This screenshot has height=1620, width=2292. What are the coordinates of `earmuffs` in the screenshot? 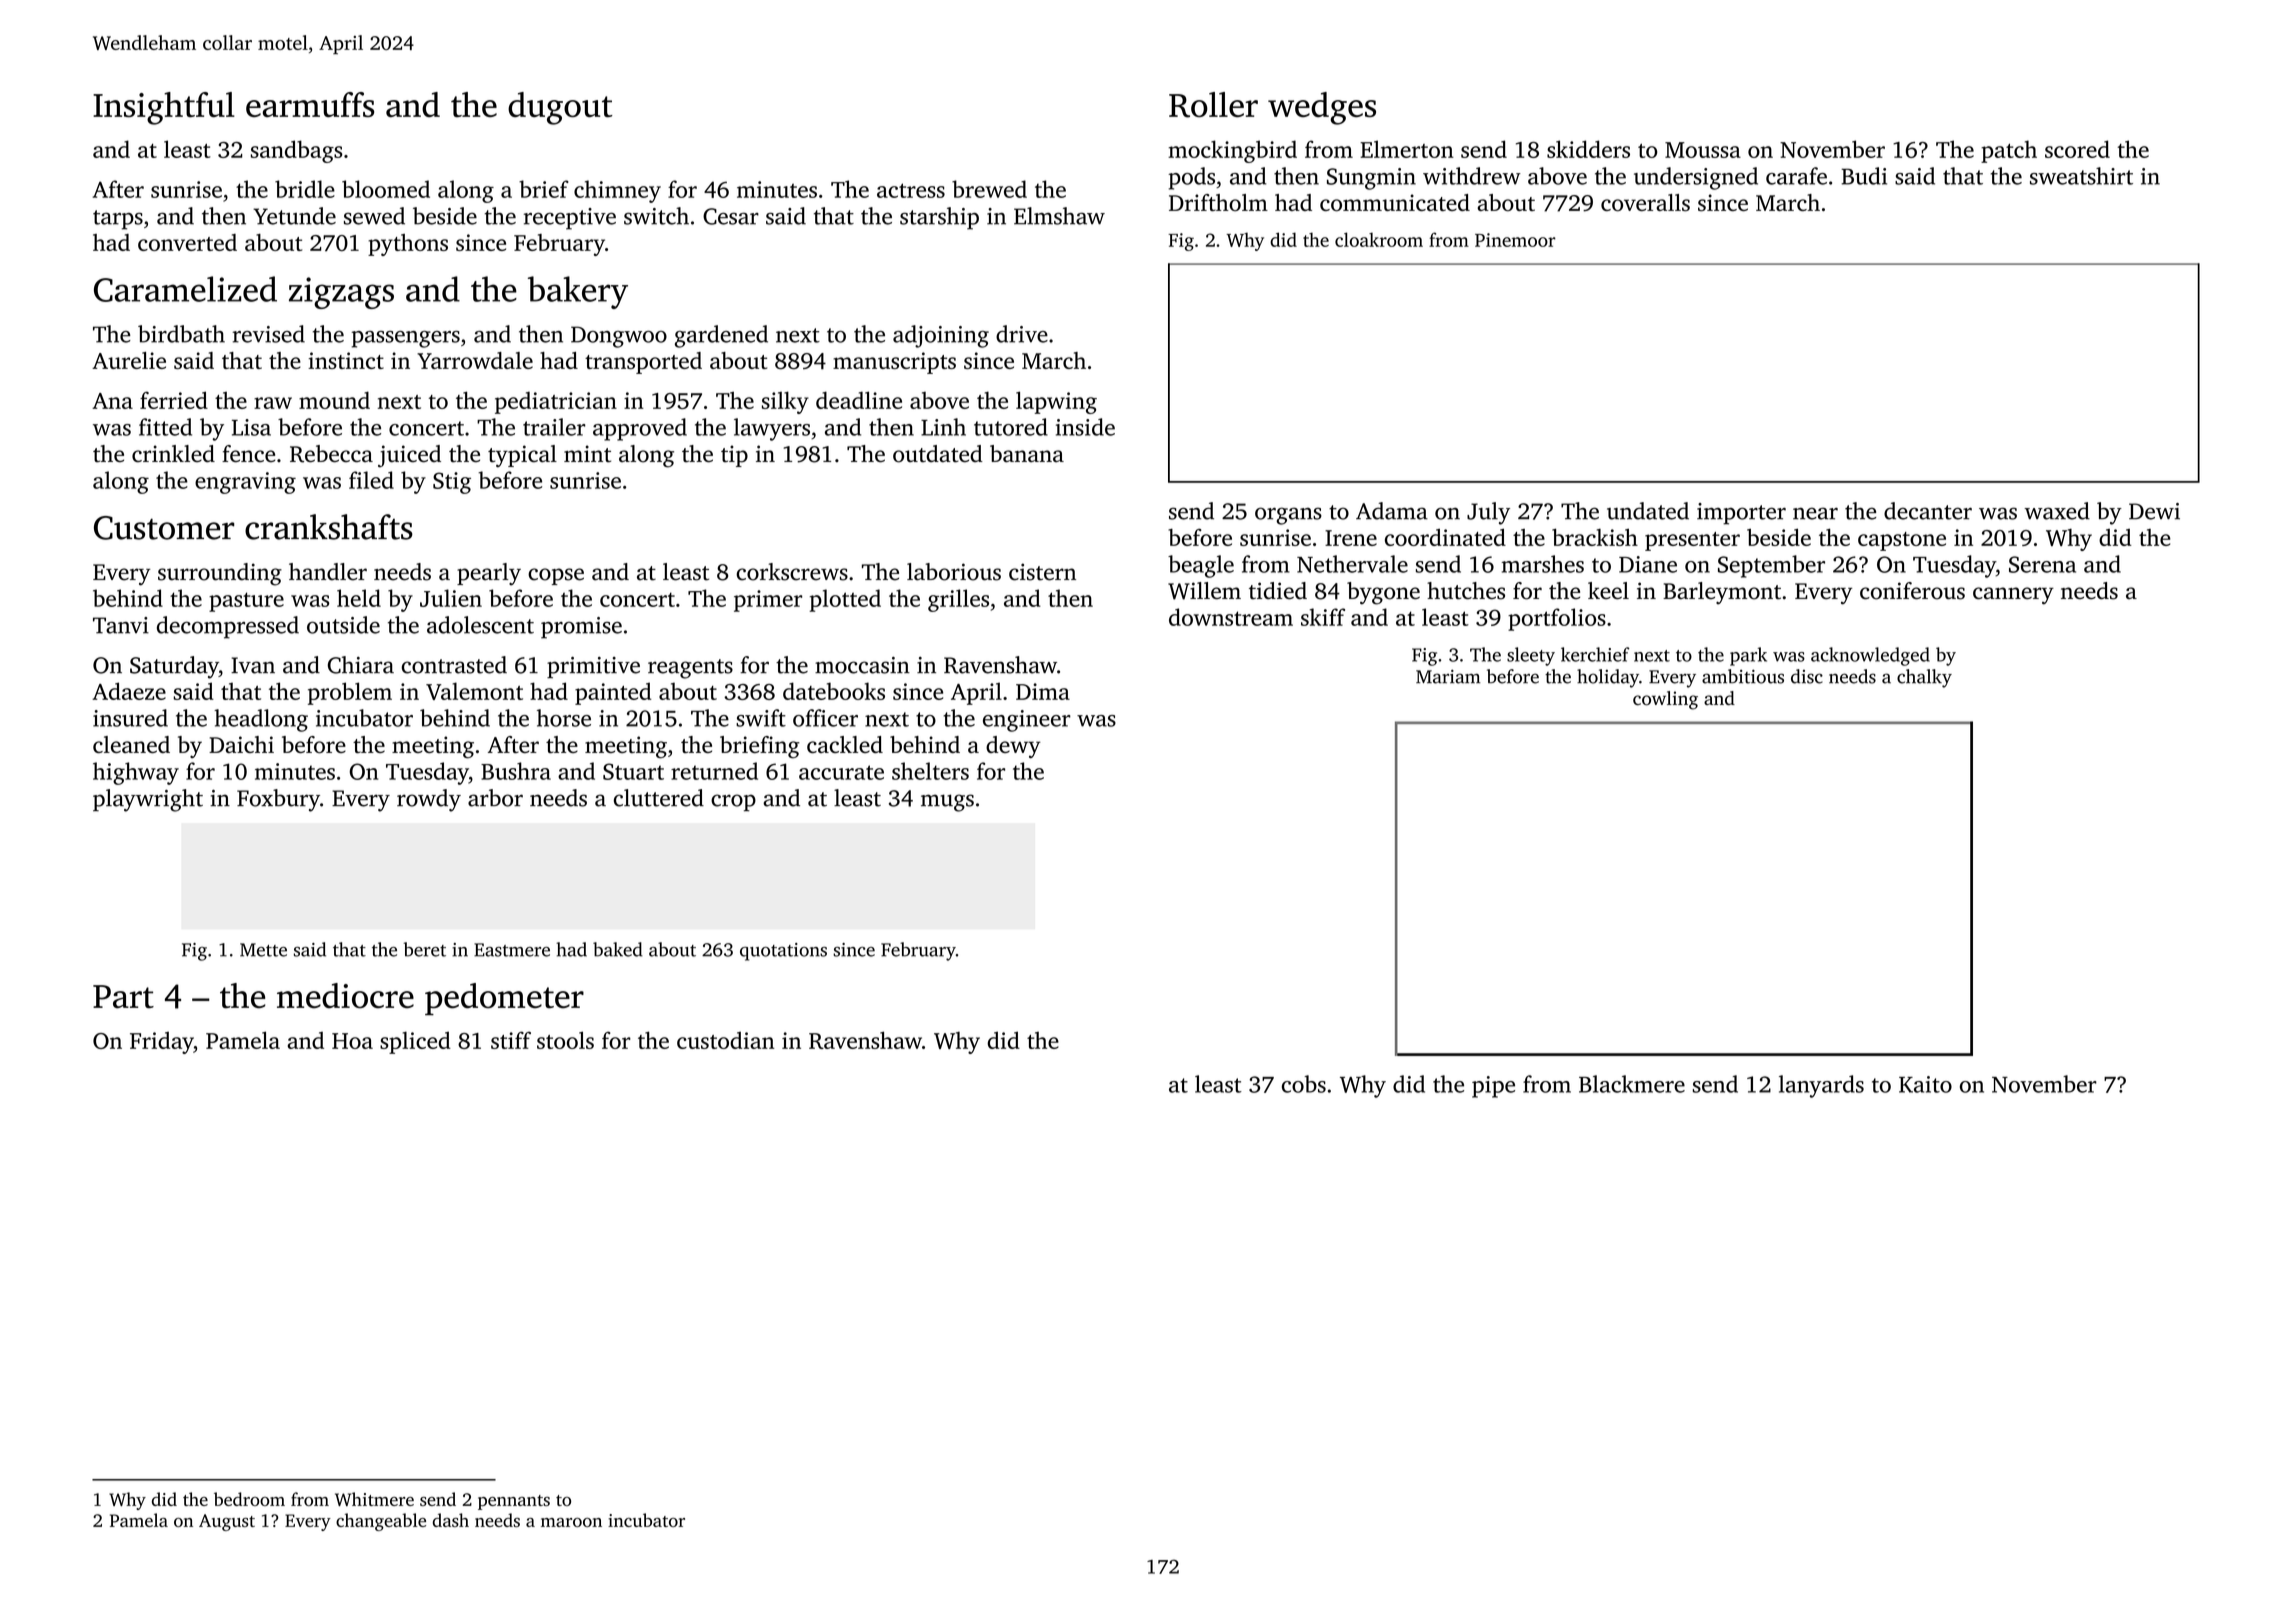 It's located at (310, 104).
